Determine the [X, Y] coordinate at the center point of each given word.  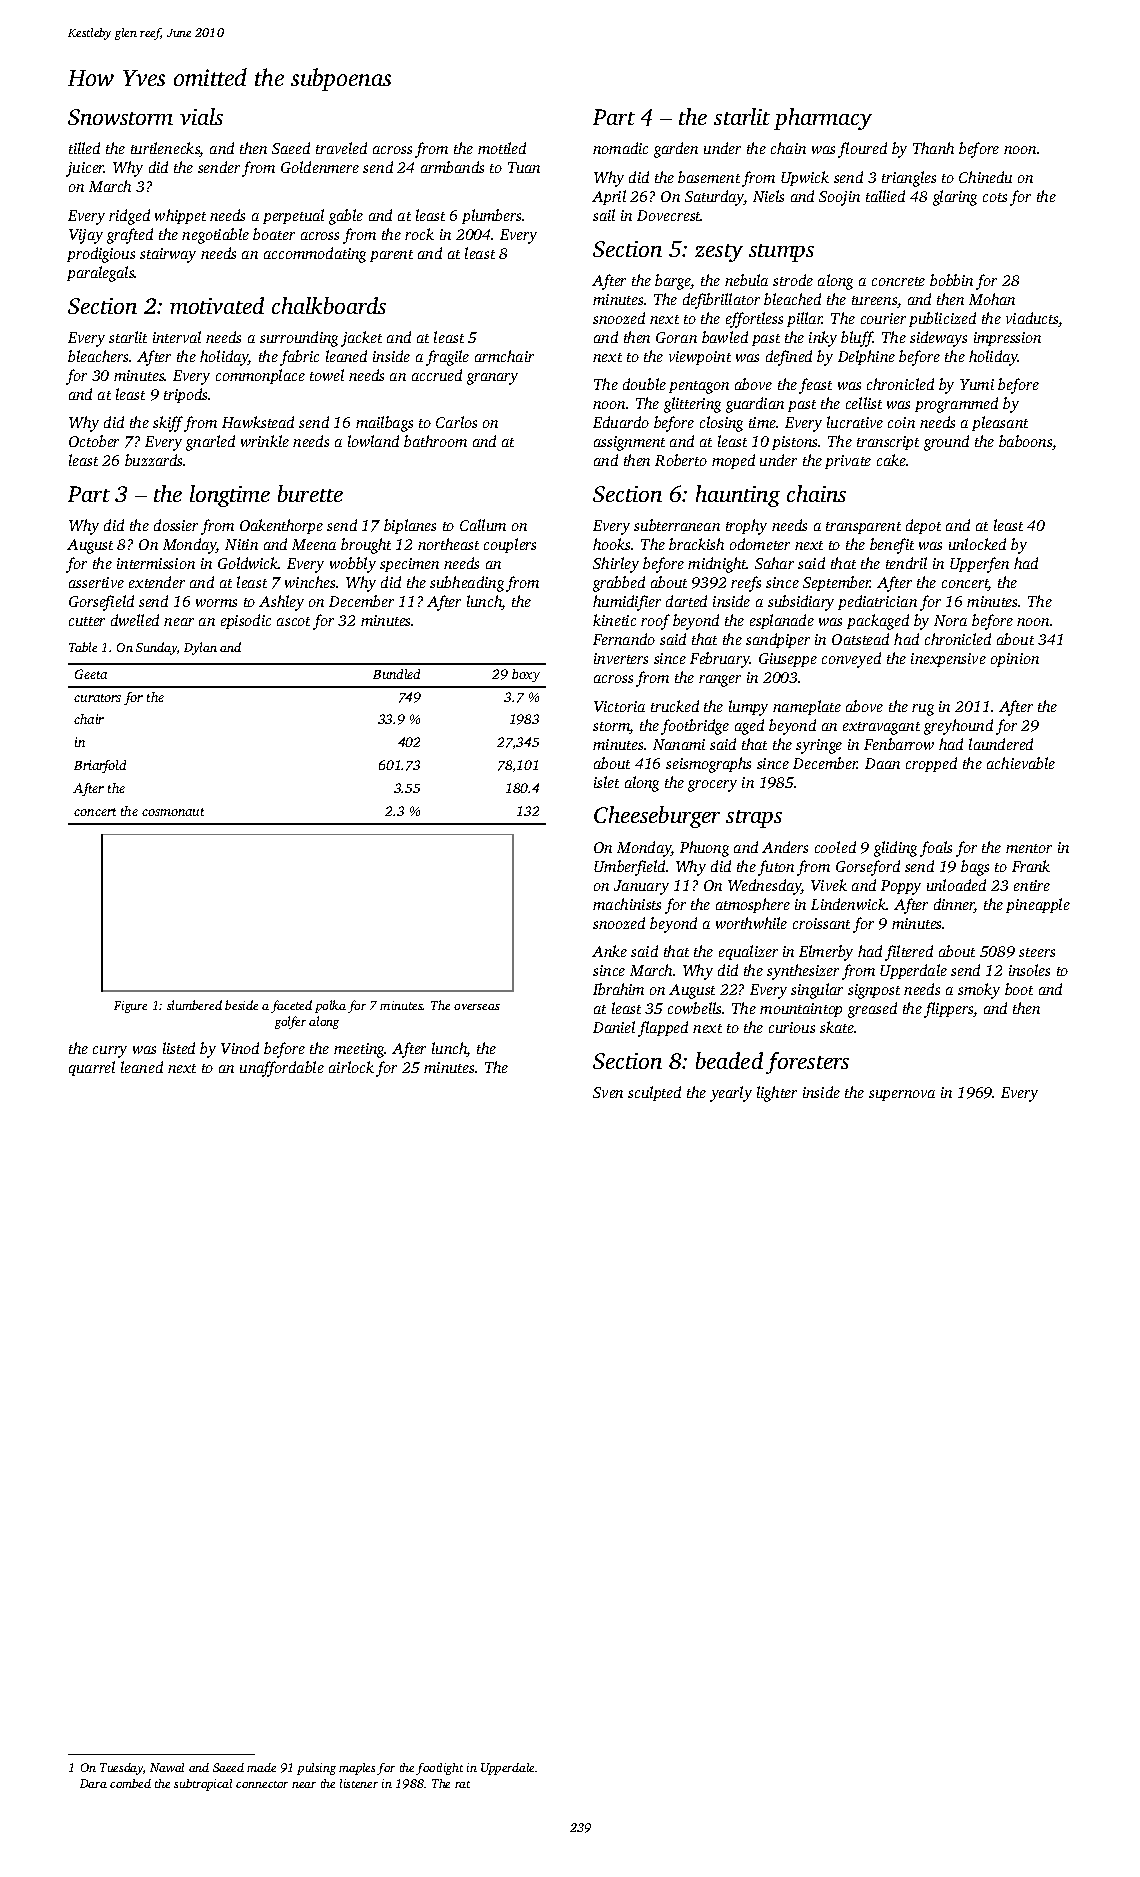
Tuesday [121, 1769]
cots [995, 197]
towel [327, 375]
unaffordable [282, 1069]
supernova [902, 1095]
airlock [351, 1067]
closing [721, 424]
